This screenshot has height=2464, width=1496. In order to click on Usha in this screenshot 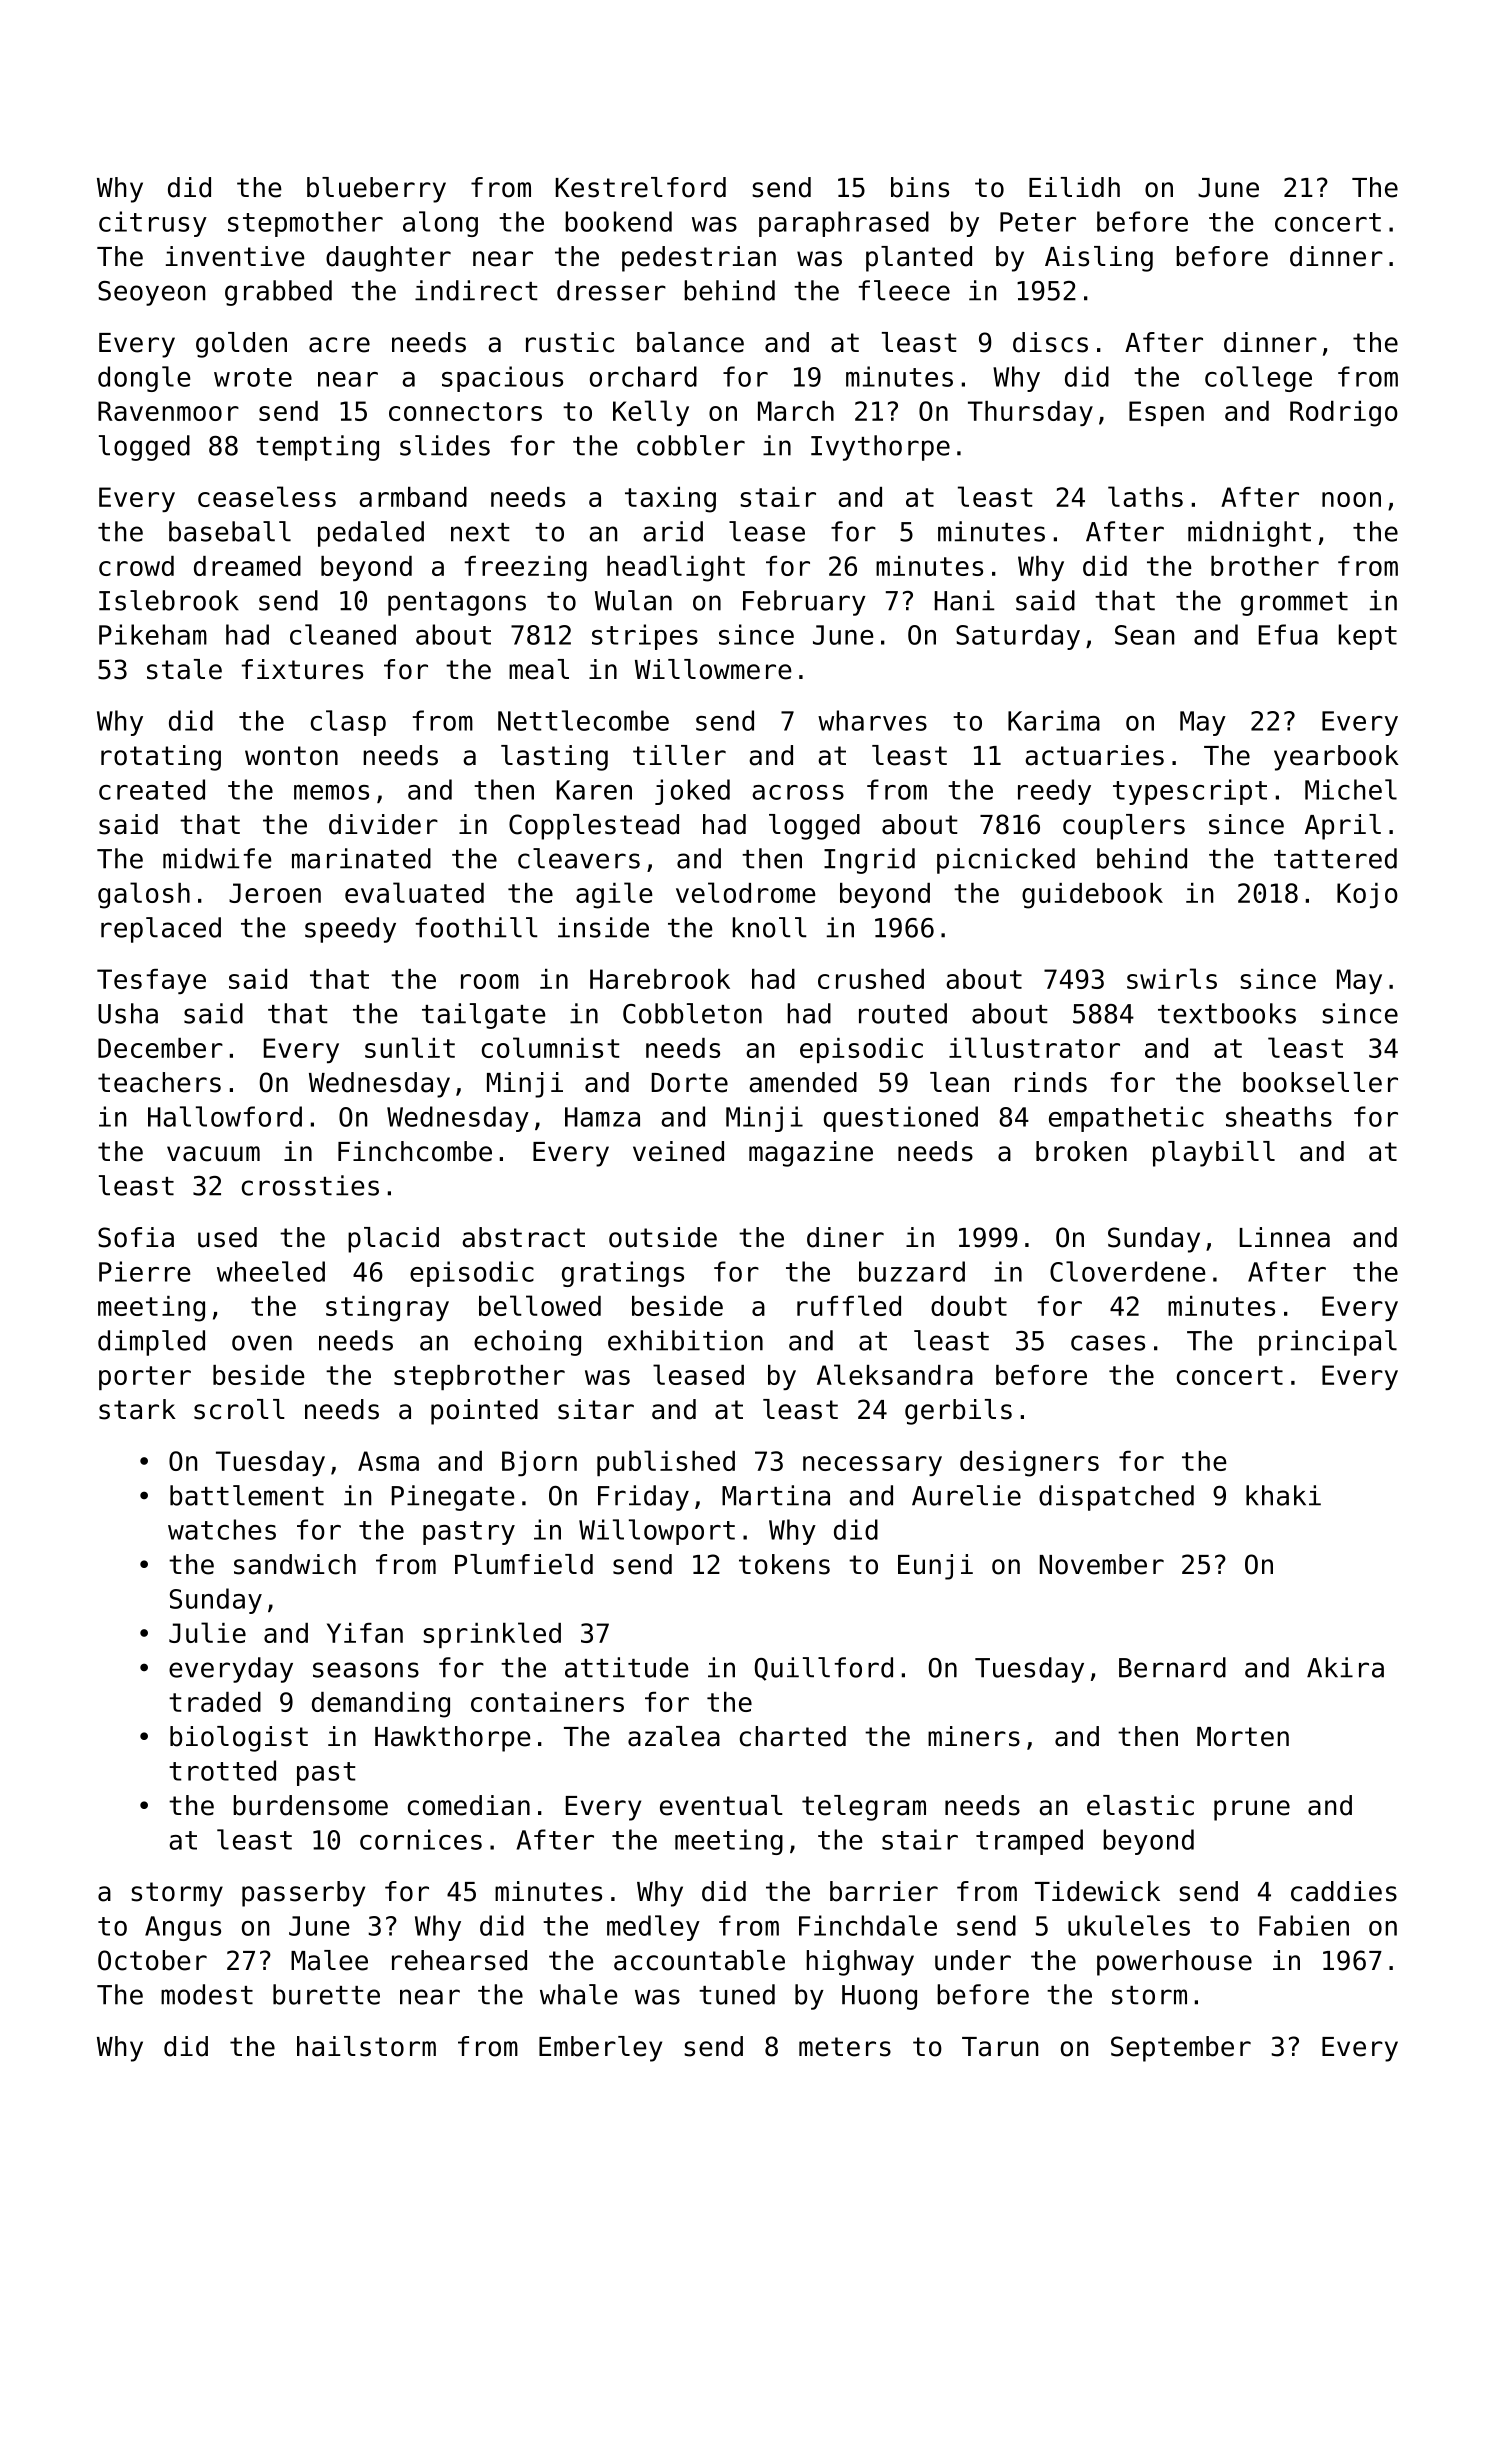, I will do `click(128, 1013)`.
